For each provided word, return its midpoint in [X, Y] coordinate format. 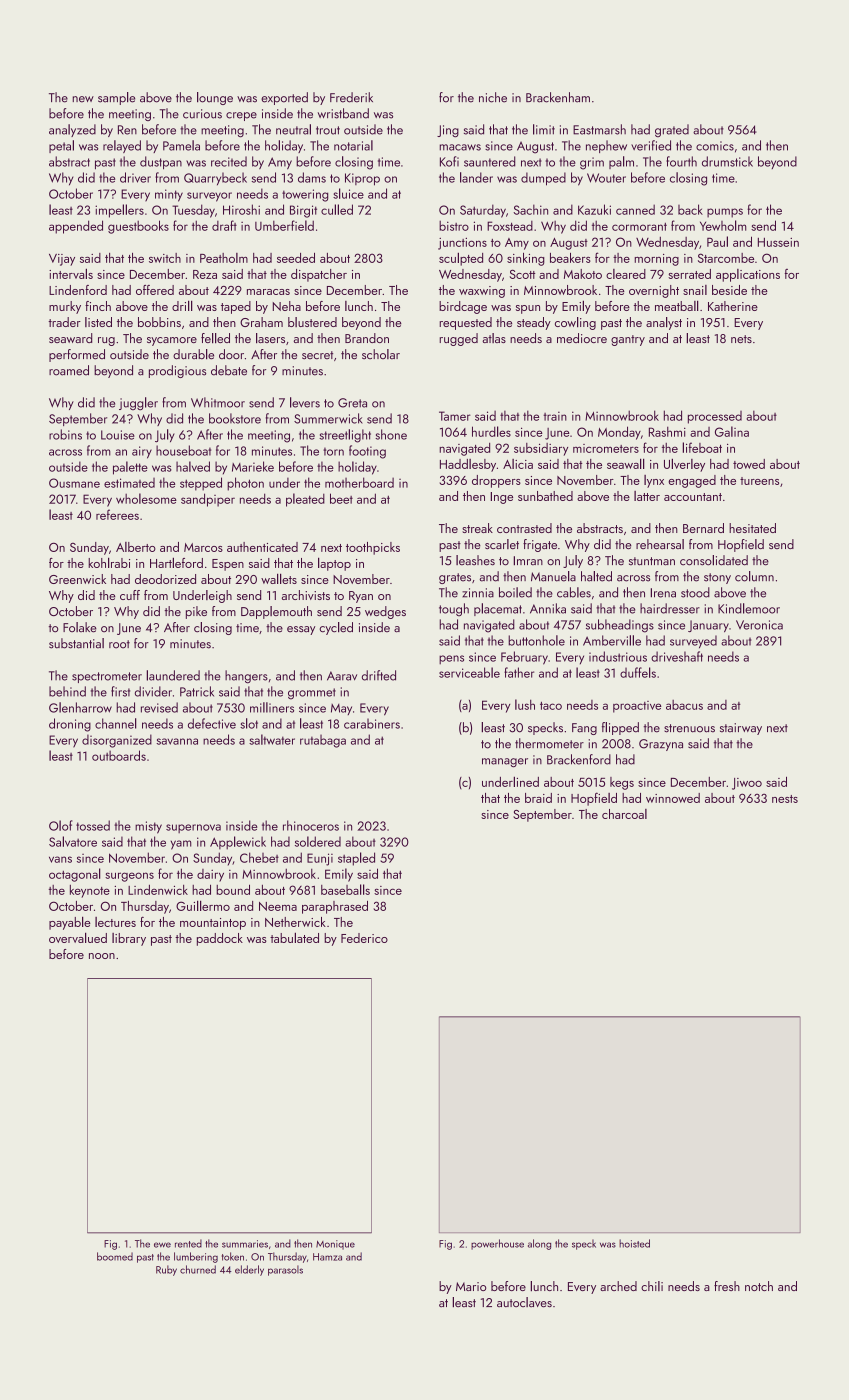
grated [672, 130]
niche [493, 97]
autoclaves [524, 1302]
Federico [364, 938]
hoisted [634, 1243]
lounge [215, 98]
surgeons [129, 877]
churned [198, 1269]
